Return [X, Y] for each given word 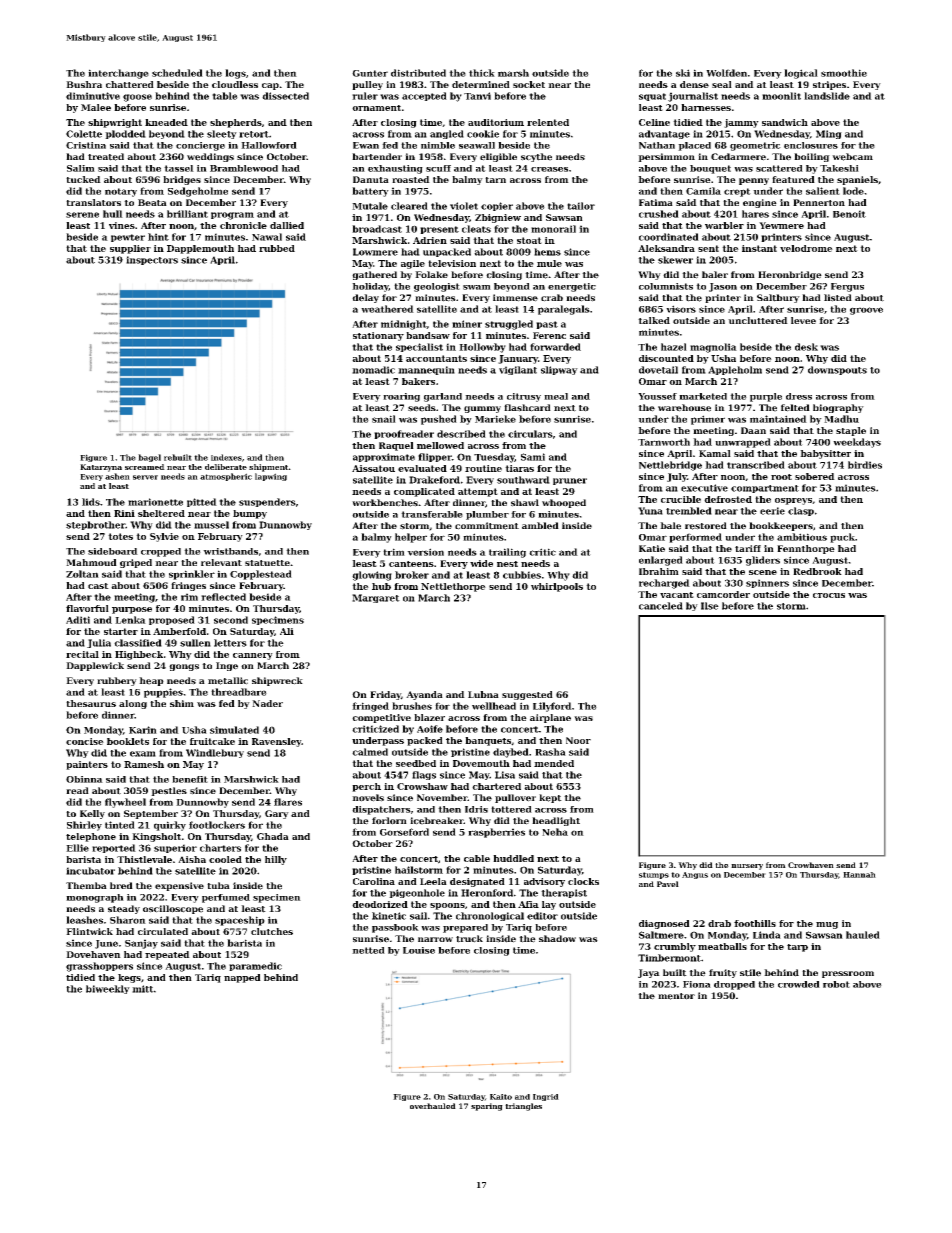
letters [230, 643]
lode [853, 191]
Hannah [859, 875]
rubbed [277, 248]
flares [288, 802]
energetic [572, 287]
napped [242, 978]
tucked [83, 179]
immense [515, 298]
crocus [829, 595]
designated [477, 882]
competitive [381, 718]
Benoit [849, 214]
